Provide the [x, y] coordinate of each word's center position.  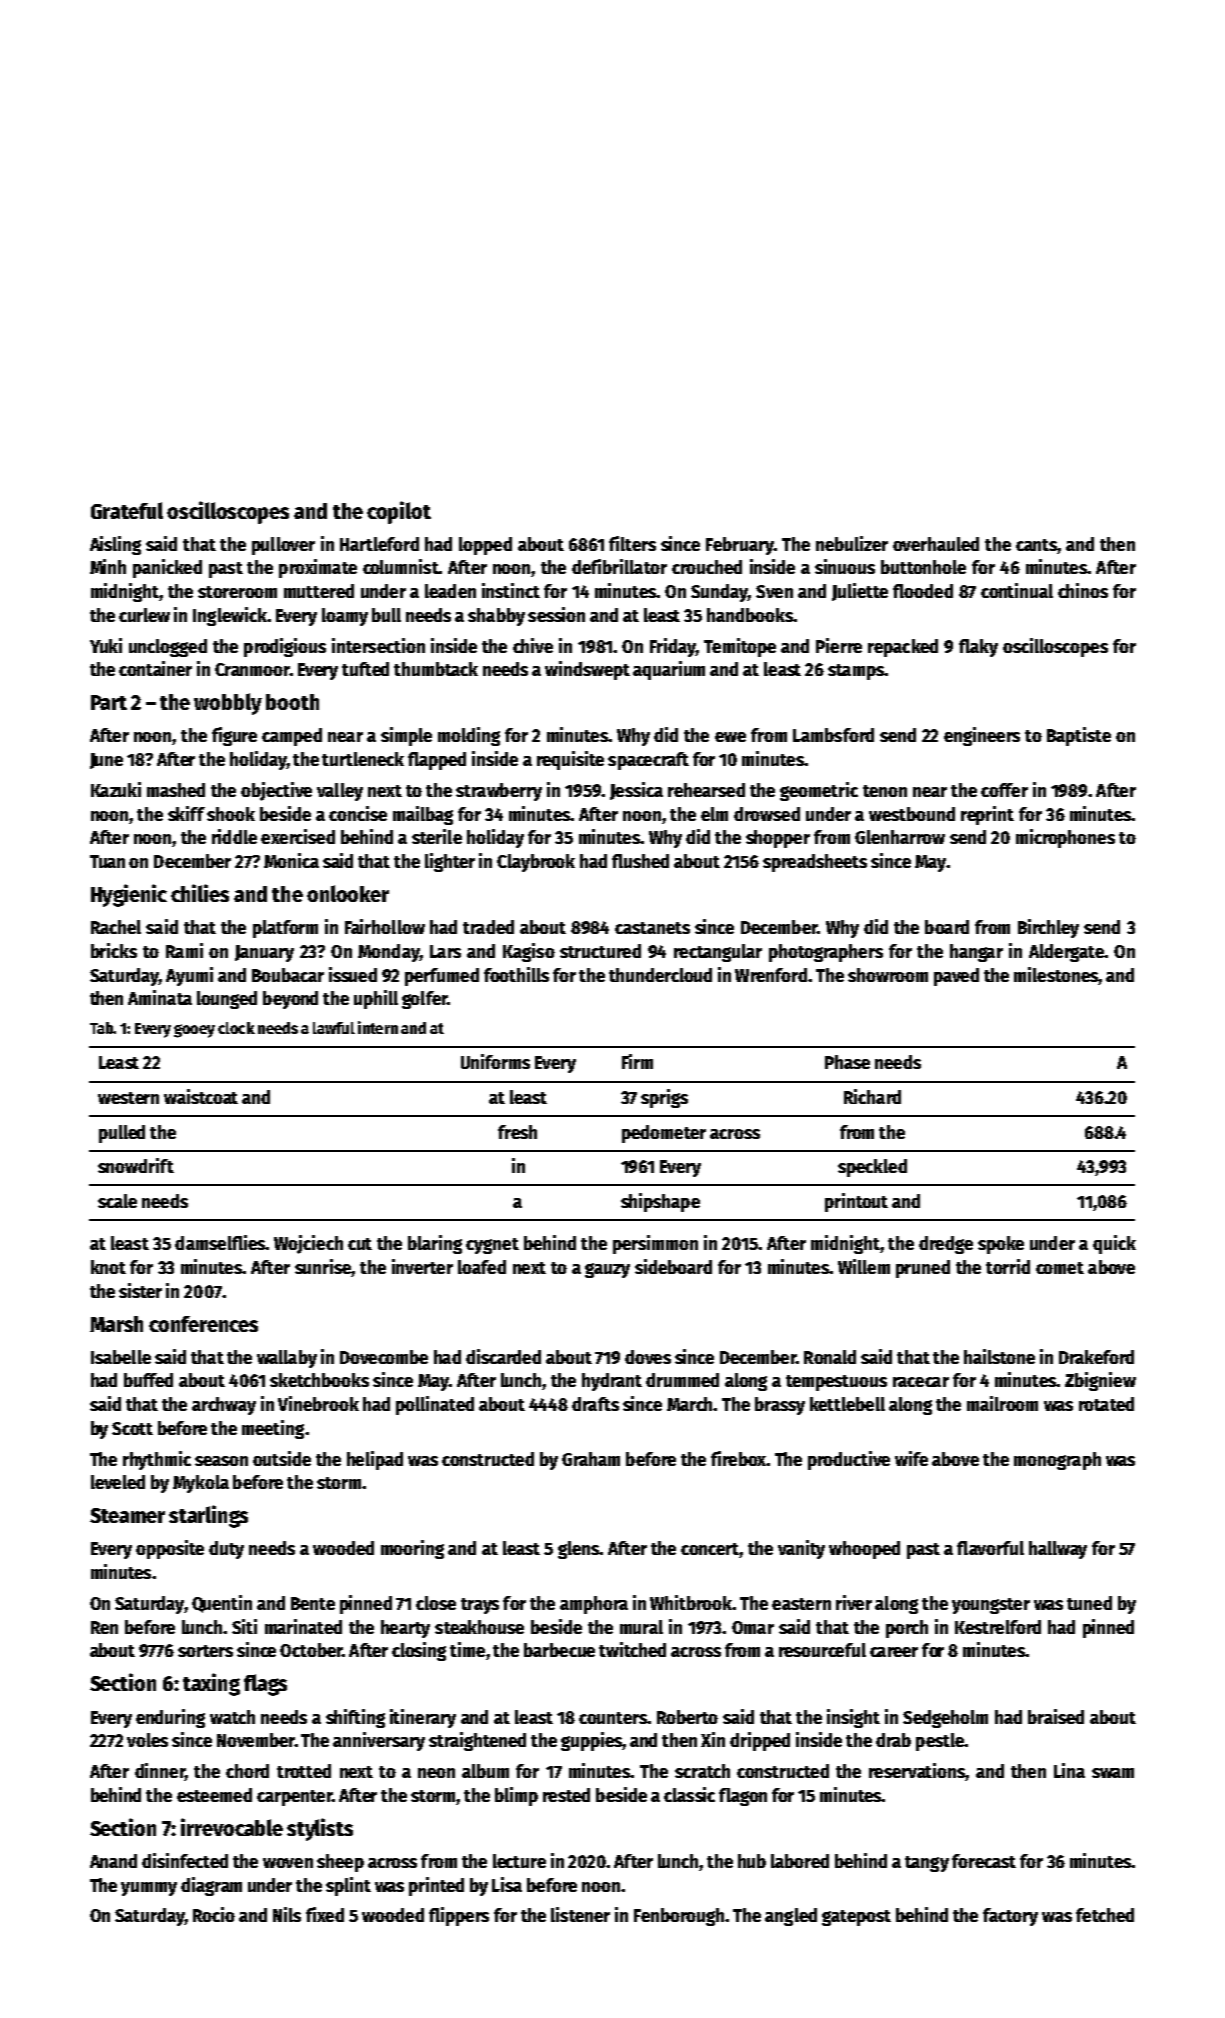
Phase [847, 1062]
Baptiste [1079, 736]
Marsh [116, 1324]
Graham [591, 1459]
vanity [801, 1549]
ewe [730, 737]
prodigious [285, 647]
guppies [592, 1741]
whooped [864, 1550]
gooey [194, 1031]
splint [348, 1886]
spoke [1001, 1245]
